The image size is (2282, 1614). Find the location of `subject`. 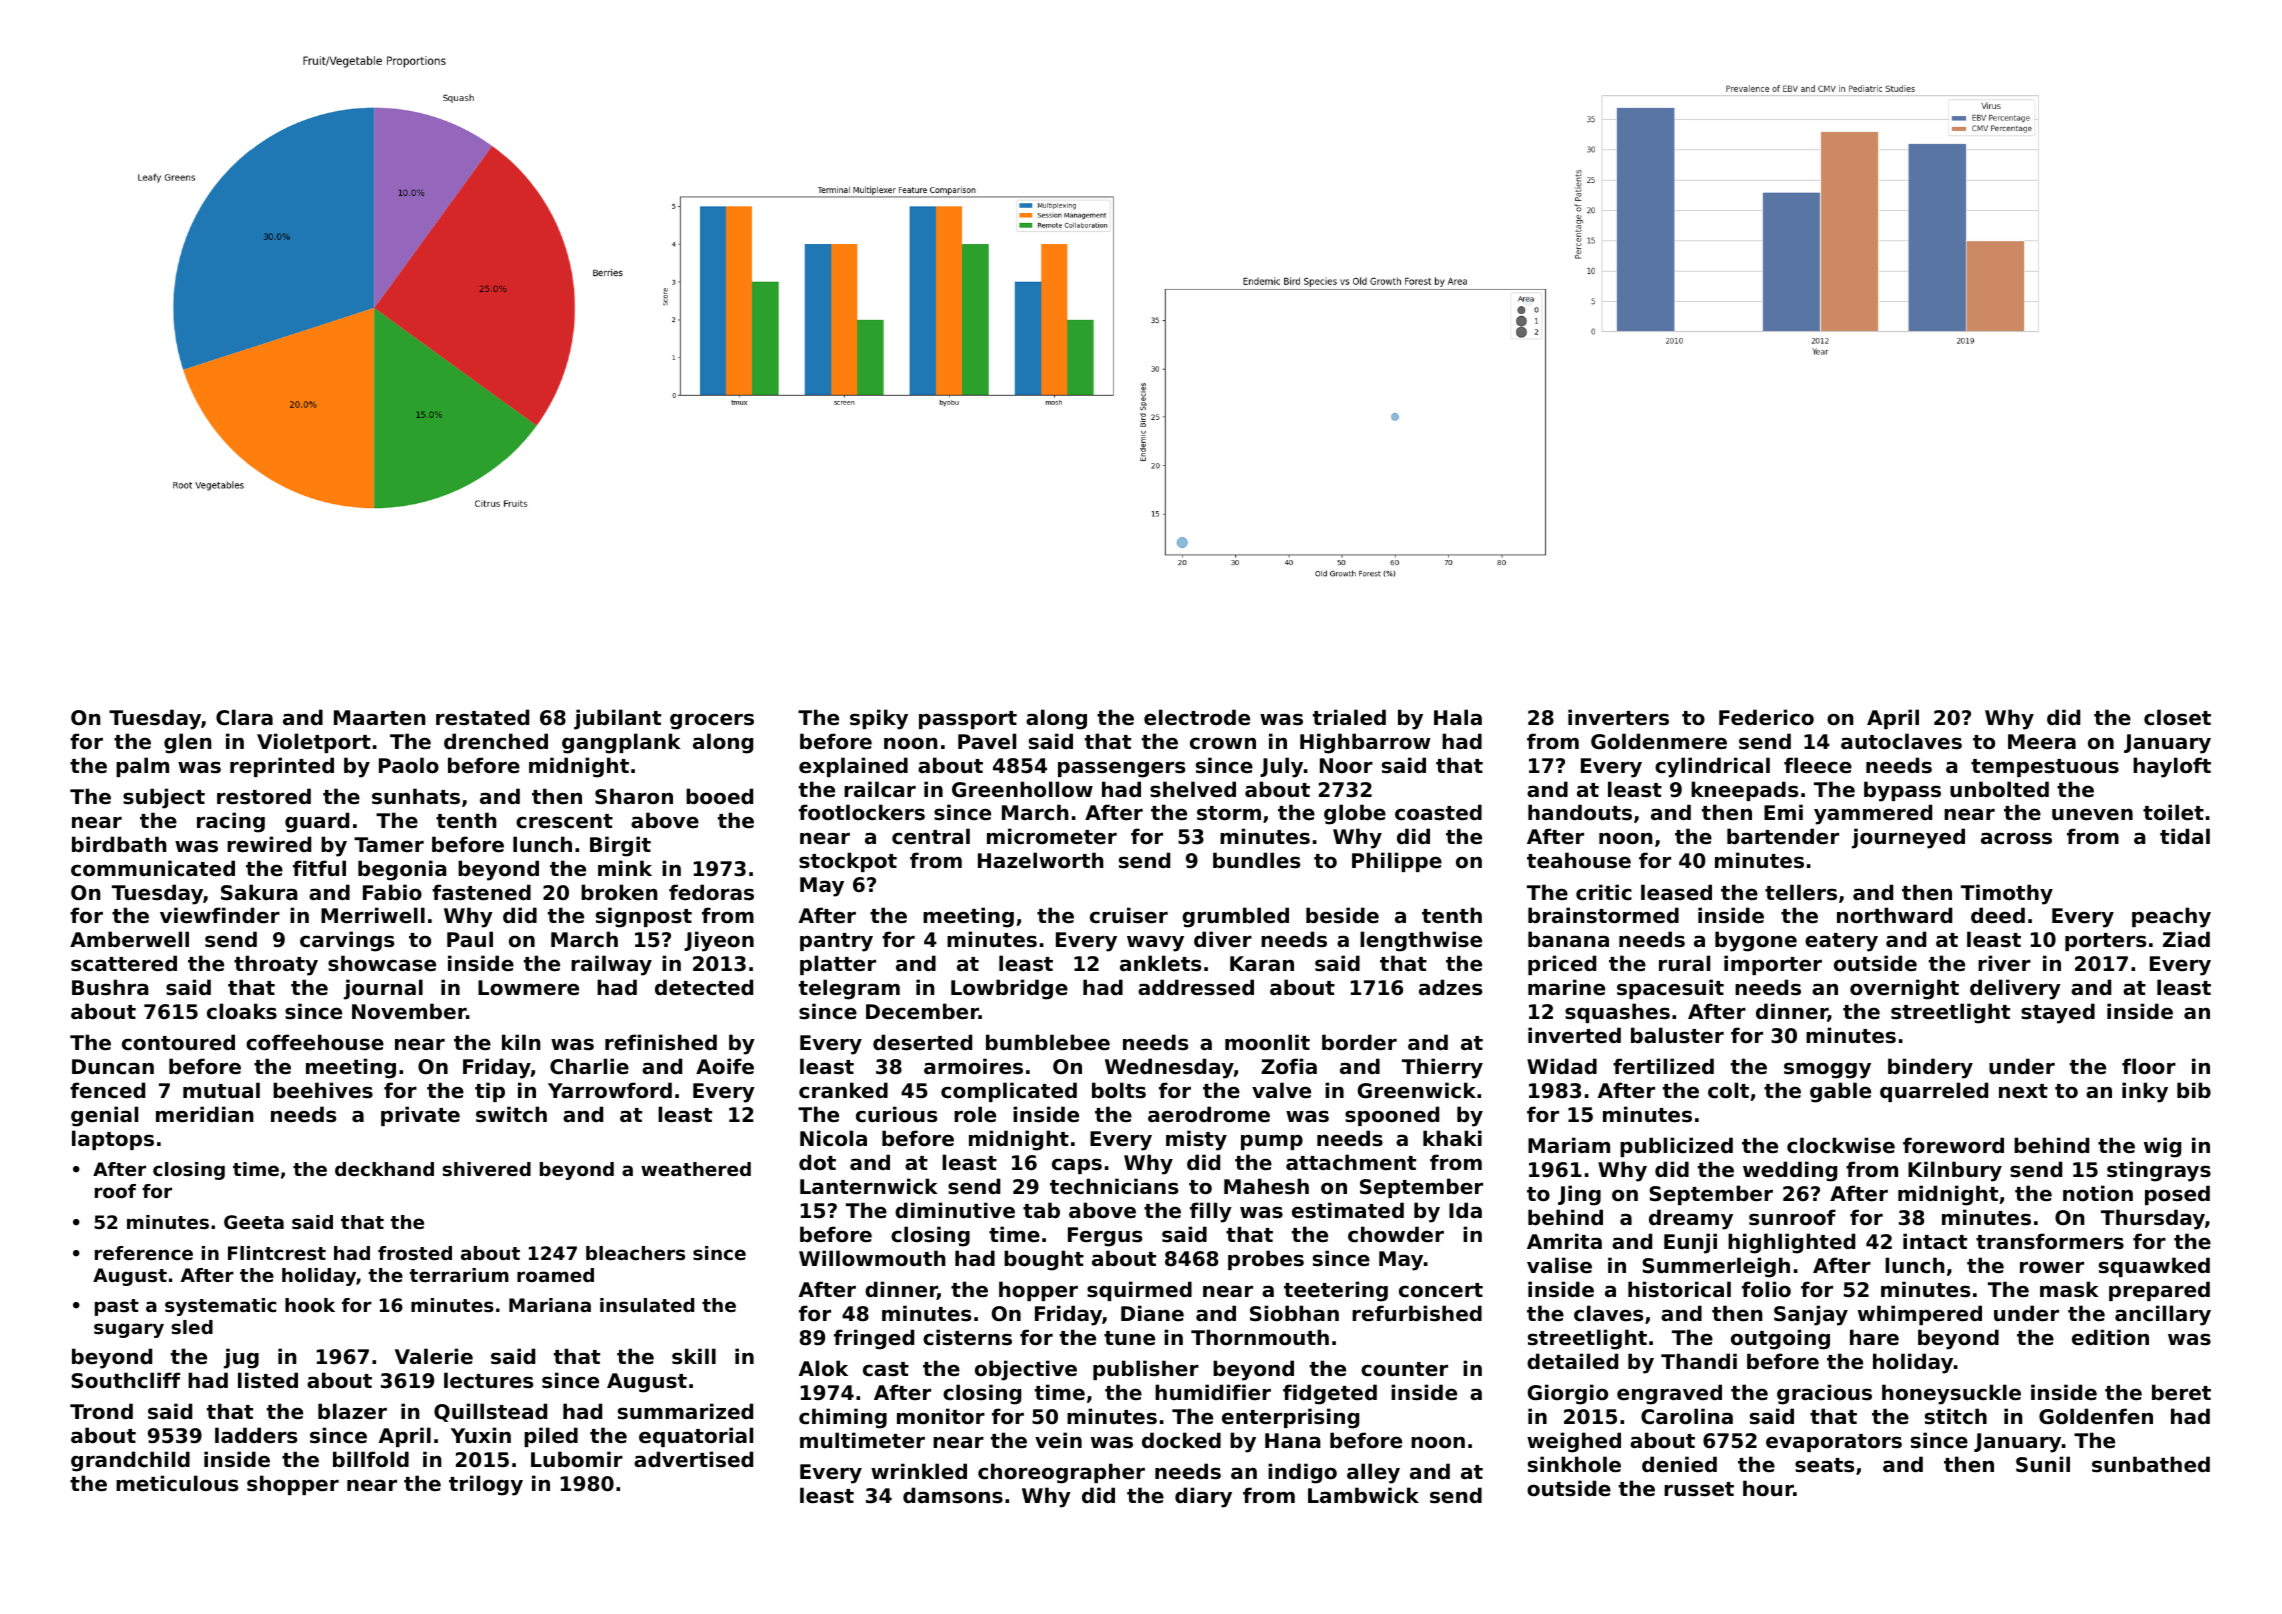

subject is located at coordinates (164, 798).
